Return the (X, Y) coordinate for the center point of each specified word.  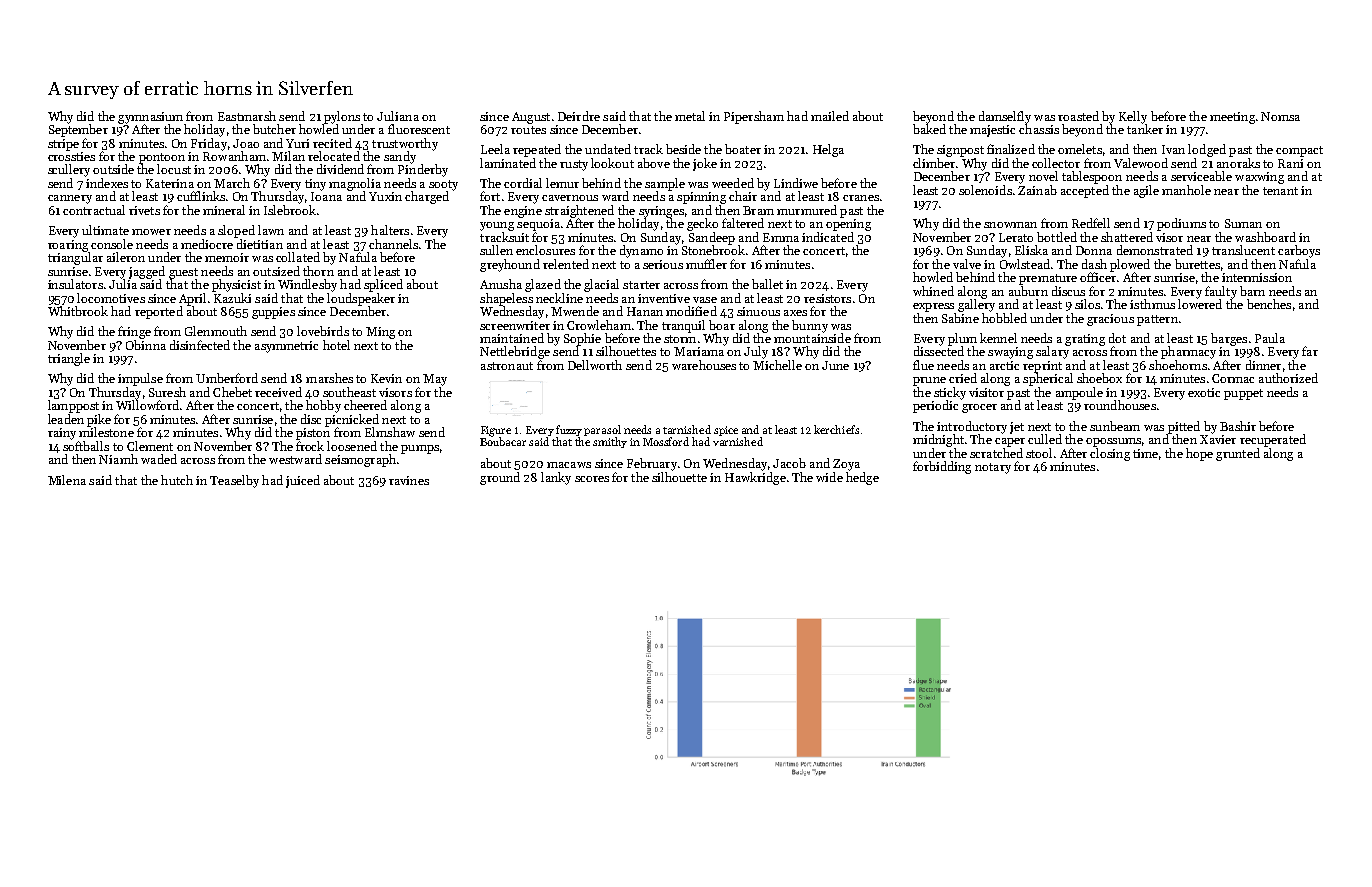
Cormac (1233, 378)
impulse (140, 379)
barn (1252, 291)
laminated (508, 163)
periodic (935, 406)
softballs (86, 446)
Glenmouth (216, 331)
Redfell (1091, 223)
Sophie (582, 339)
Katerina (170, 183)
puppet (1243, 394)
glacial (601, 285)
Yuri (297, 143)
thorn (318, 271)
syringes (661, 212)
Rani (1290, 163)
